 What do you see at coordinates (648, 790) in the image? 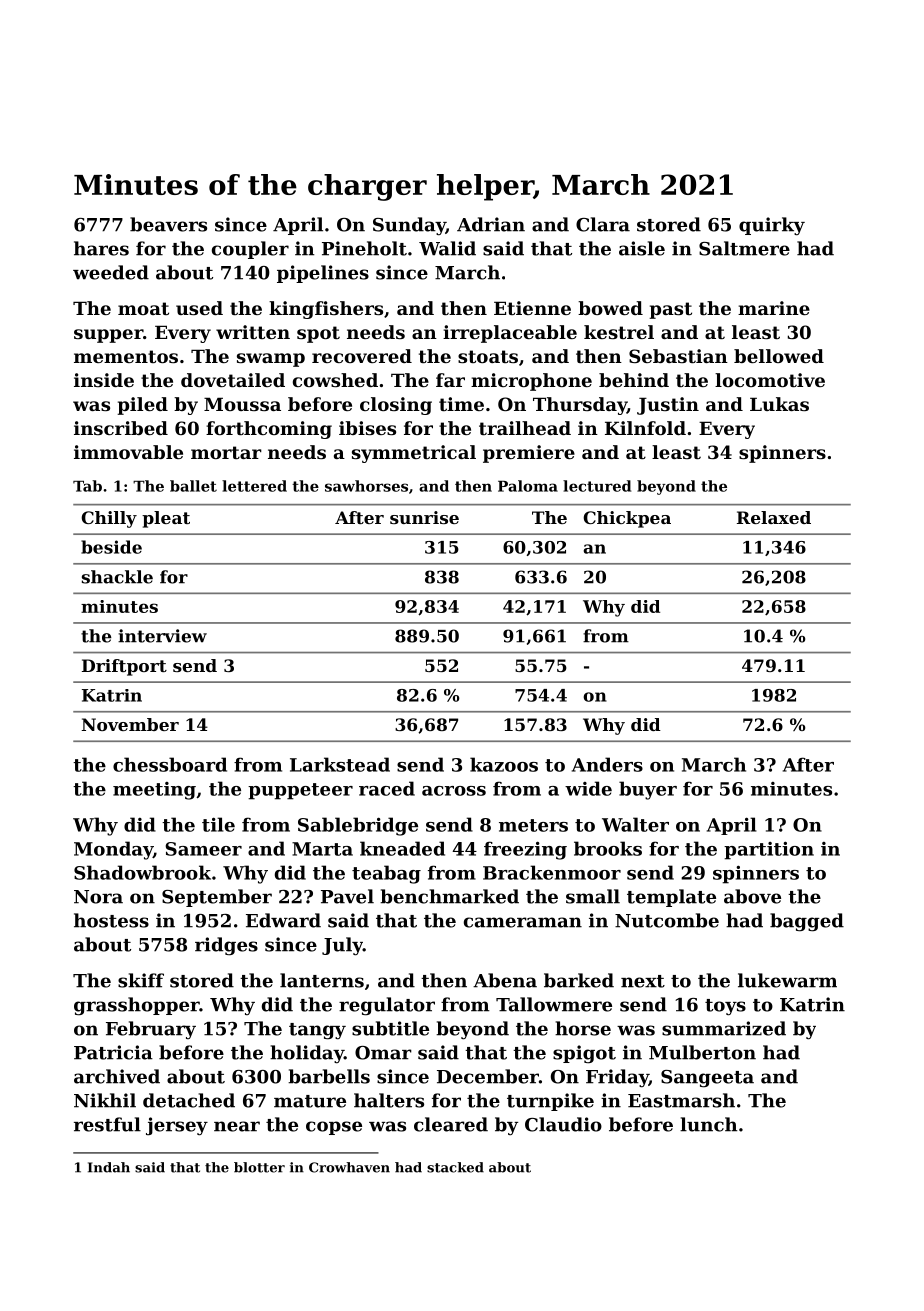
I see `buyer` at bounding box center [648, 790].
